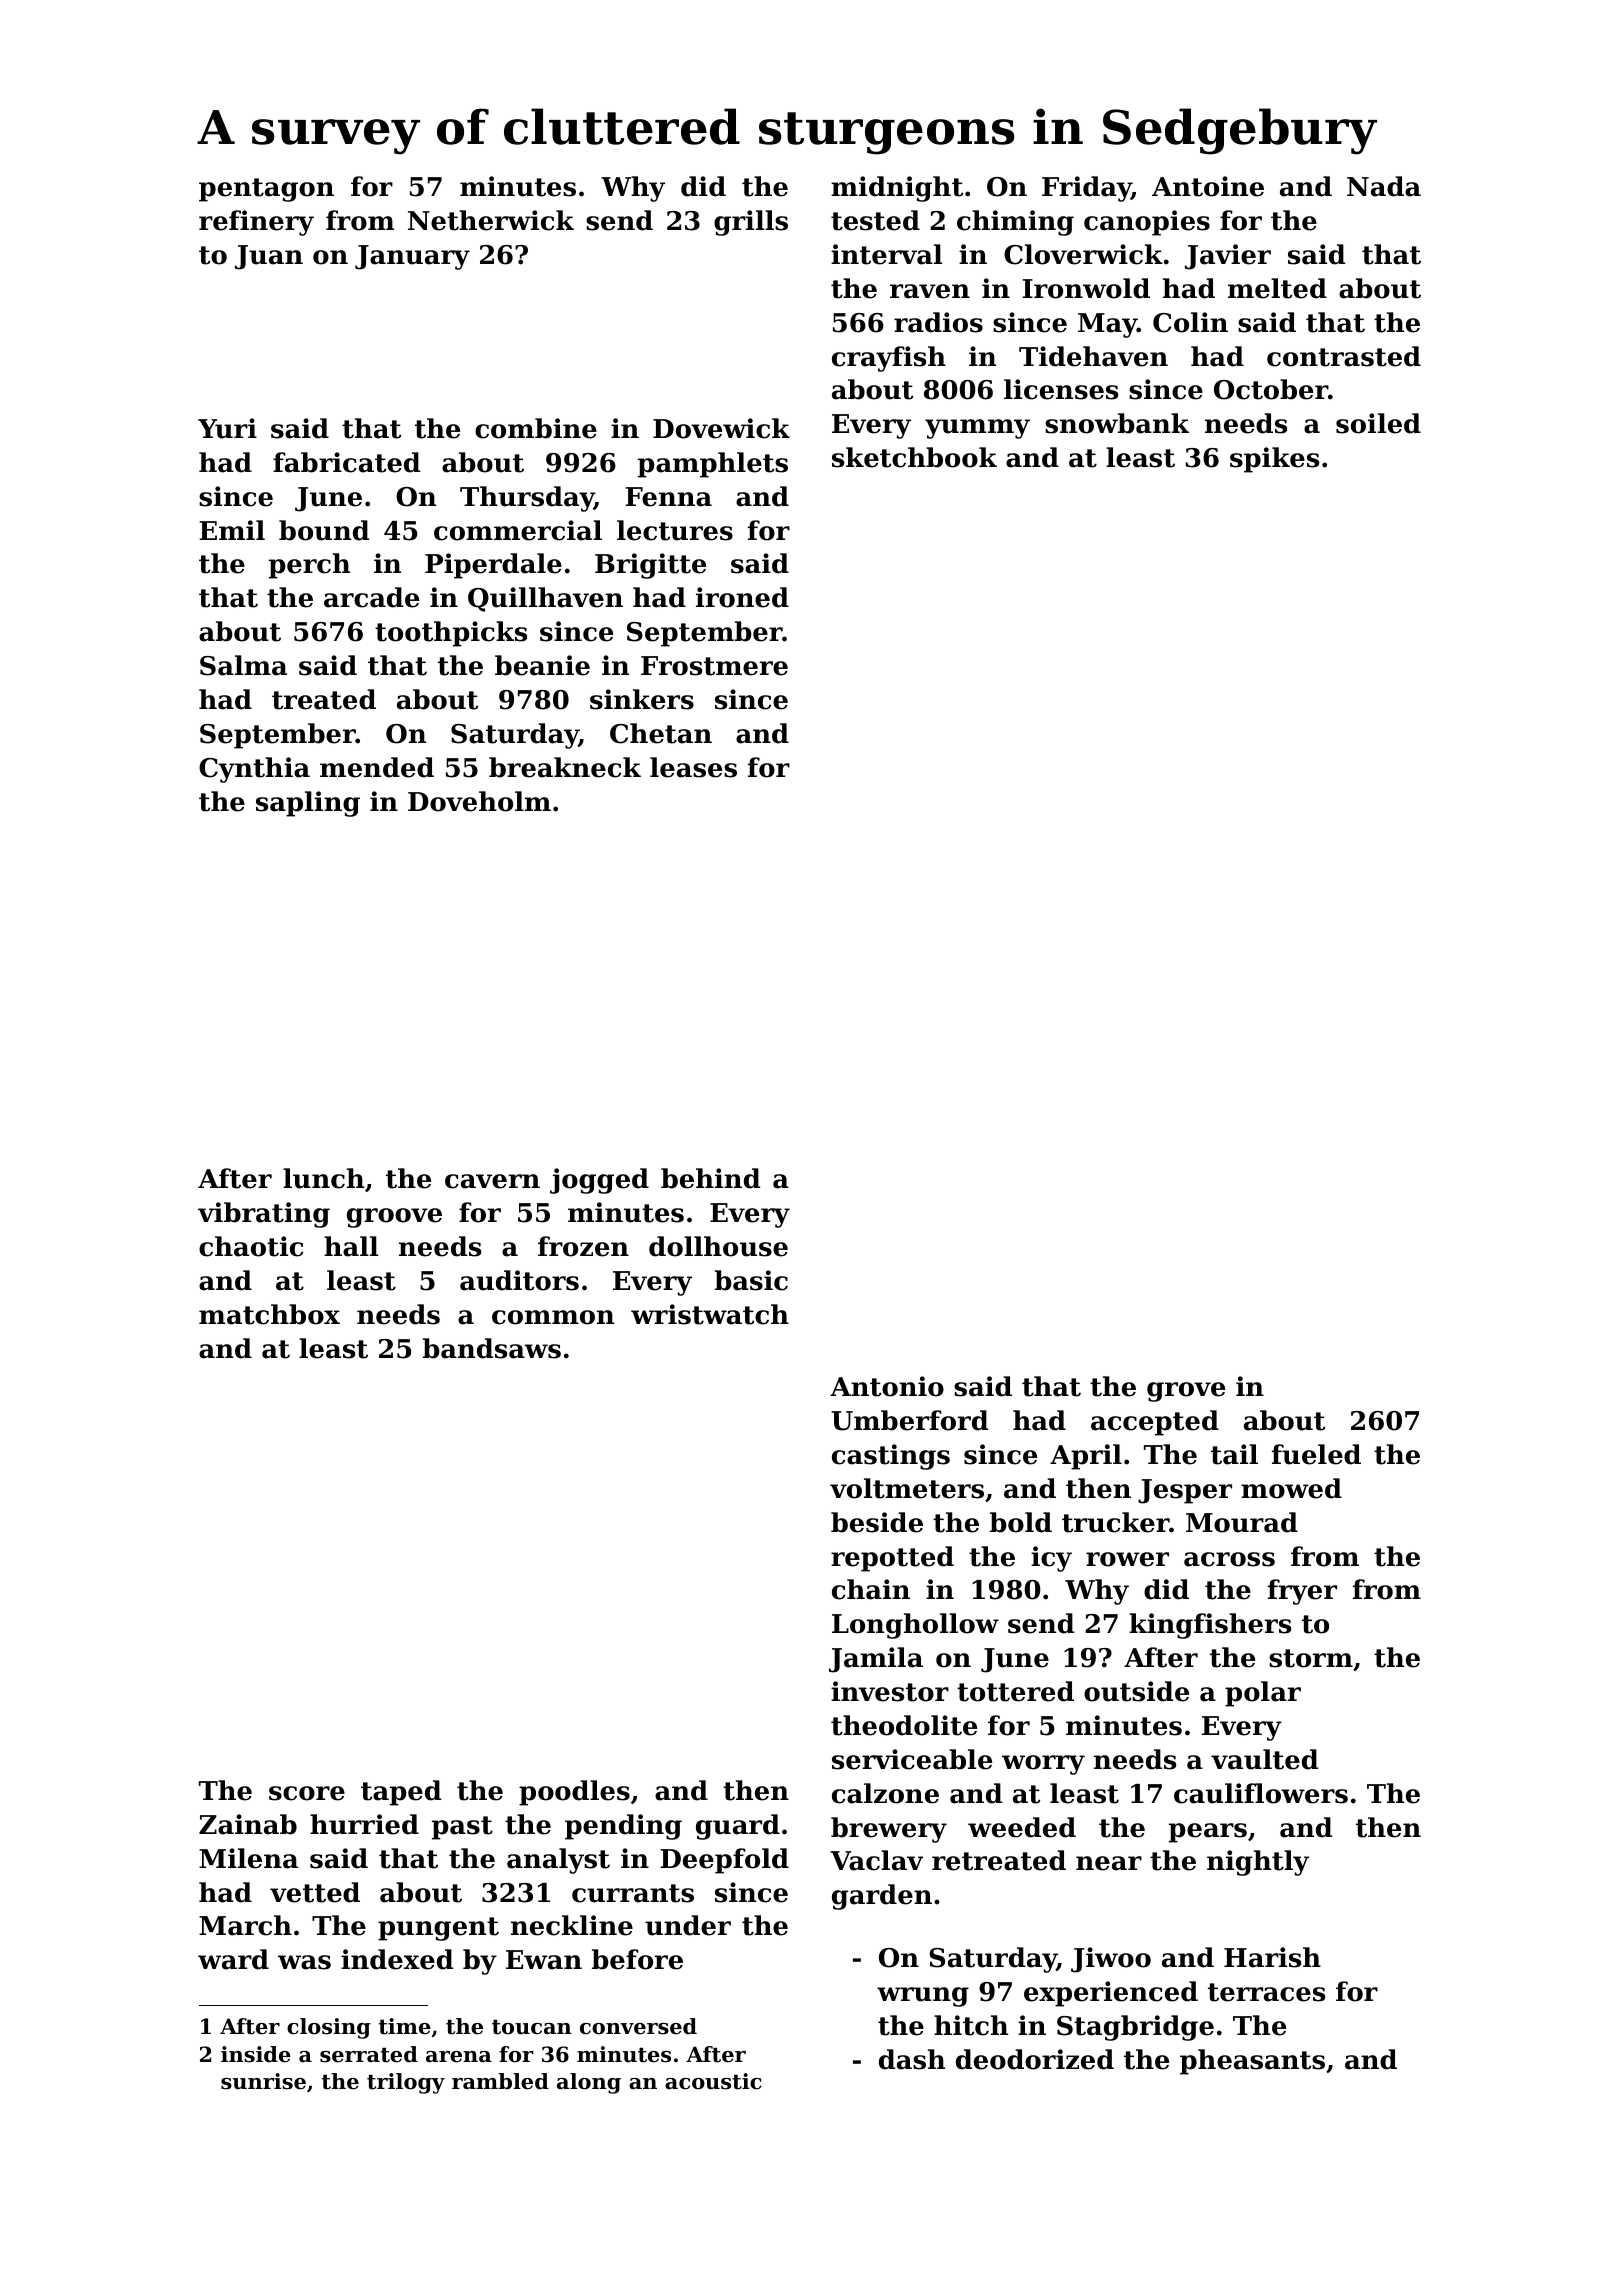 Image resolution: width=1620 pixels, height=2292 pixels. What do you see at coordinates (307, 1793) in the screenshot?
I see `score` at bounding box center [307, 1793].
